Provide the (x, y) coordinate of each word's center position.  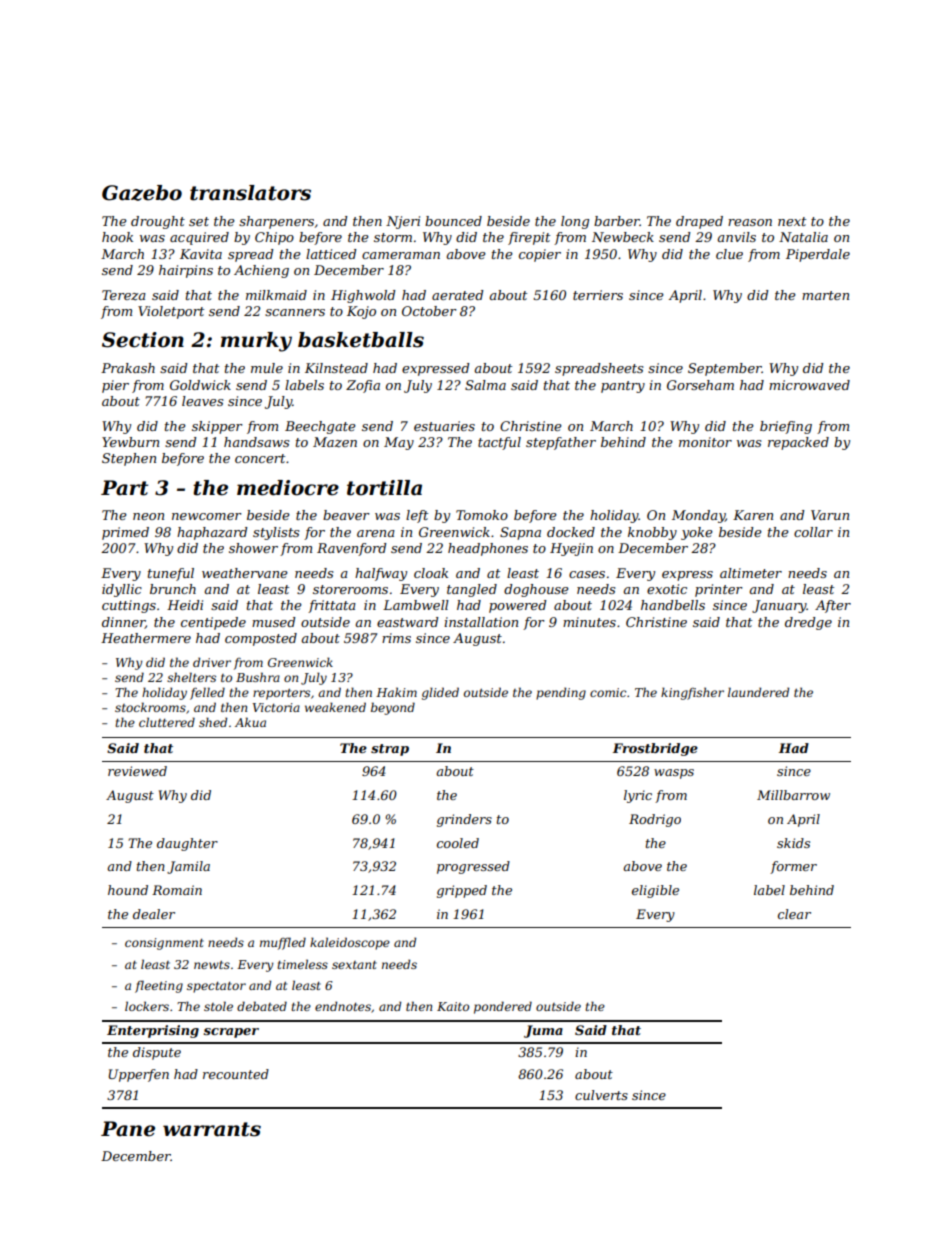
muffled (283, 943)
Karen (753, 515)
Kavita (201, 254)
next (792, 221)
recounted (236, 1074)
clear (794, 914)
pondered (503, 1007)
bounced (453, 221)
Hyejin (571, 549)
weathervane (245, 573)
